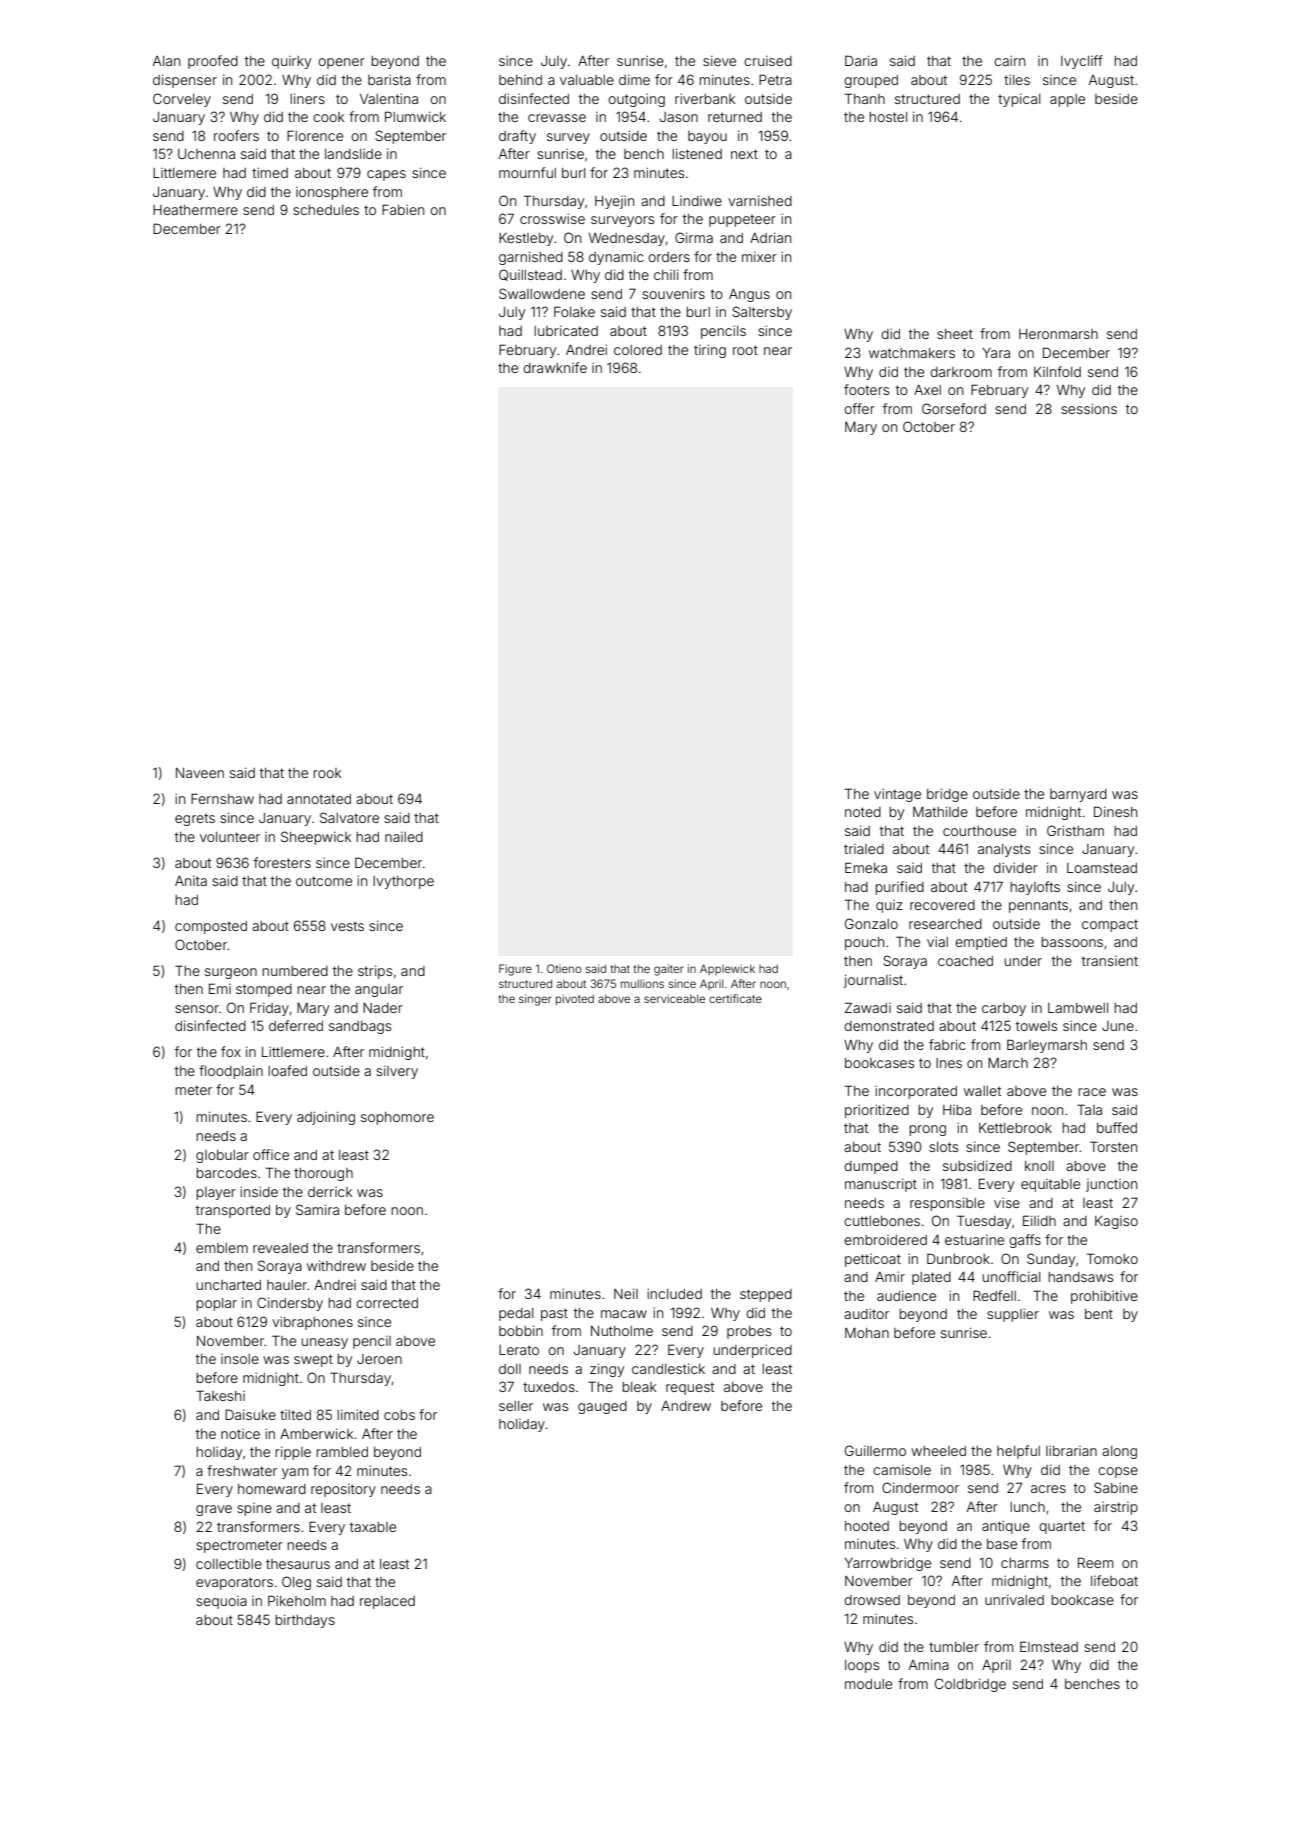 Image resolution: width=1291 pixels, height=1825 pixels. I want to click on sieve, so click(719, 60).
